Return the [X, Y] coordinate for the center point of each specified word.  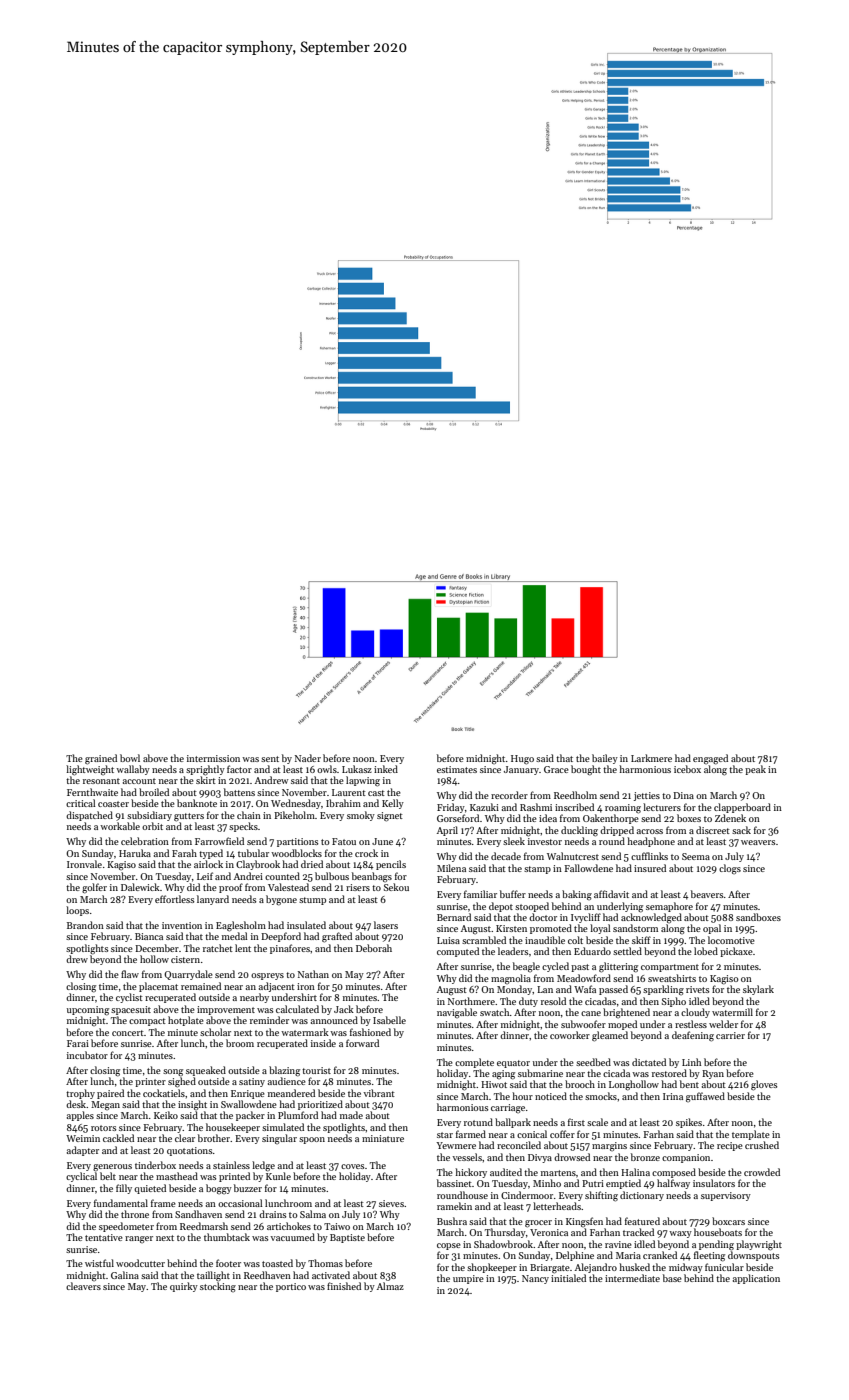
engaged [710, 759]
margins [609, 1146]
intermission [213, 758]
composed [674, 1173]
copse [449, 1246]
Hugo [522, 760]
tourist [316, 1070]
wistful [99, 1263]
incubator [87, 1055]
